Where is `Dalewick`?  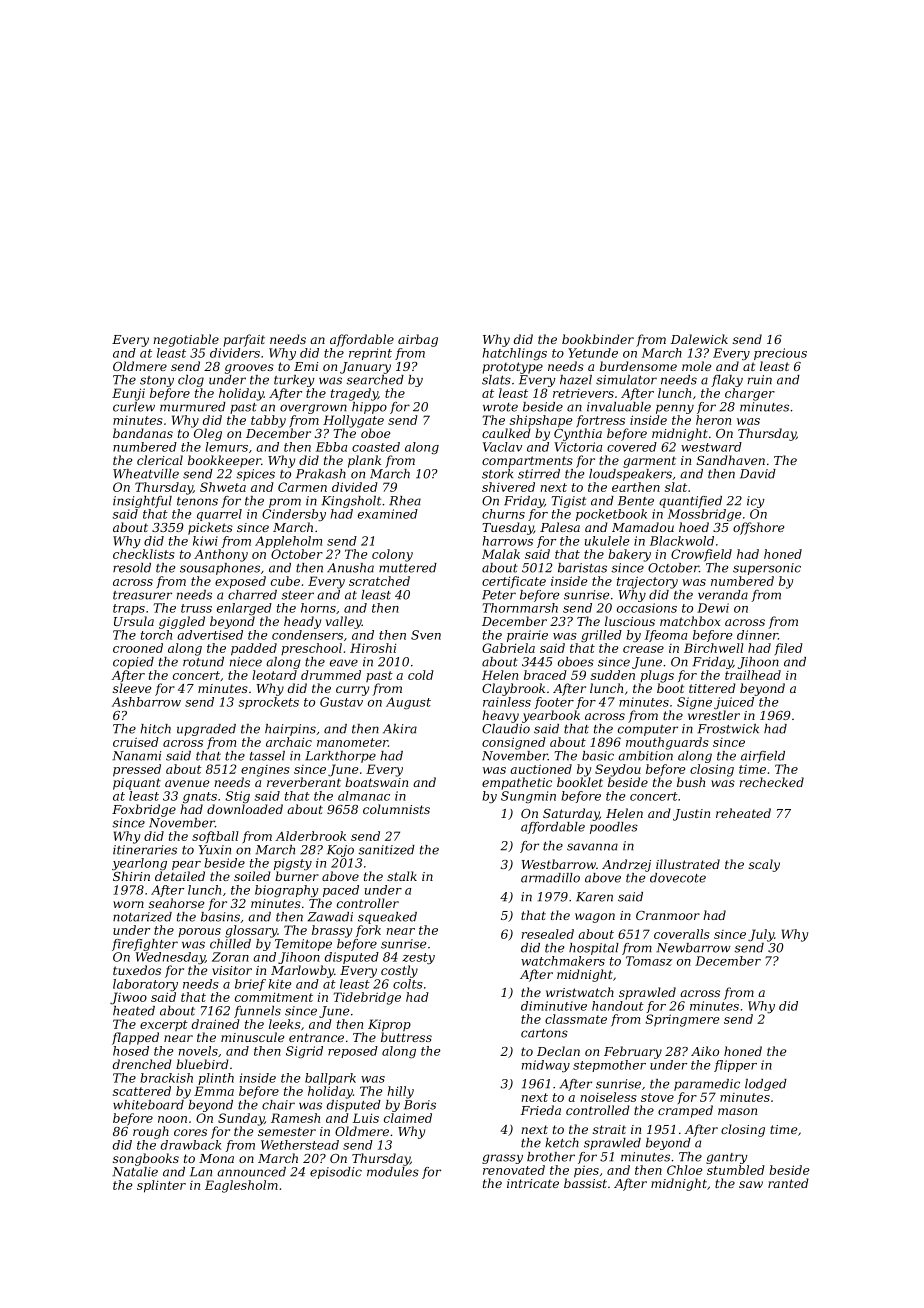
Dalewick is located at coordinates (699, 339).
